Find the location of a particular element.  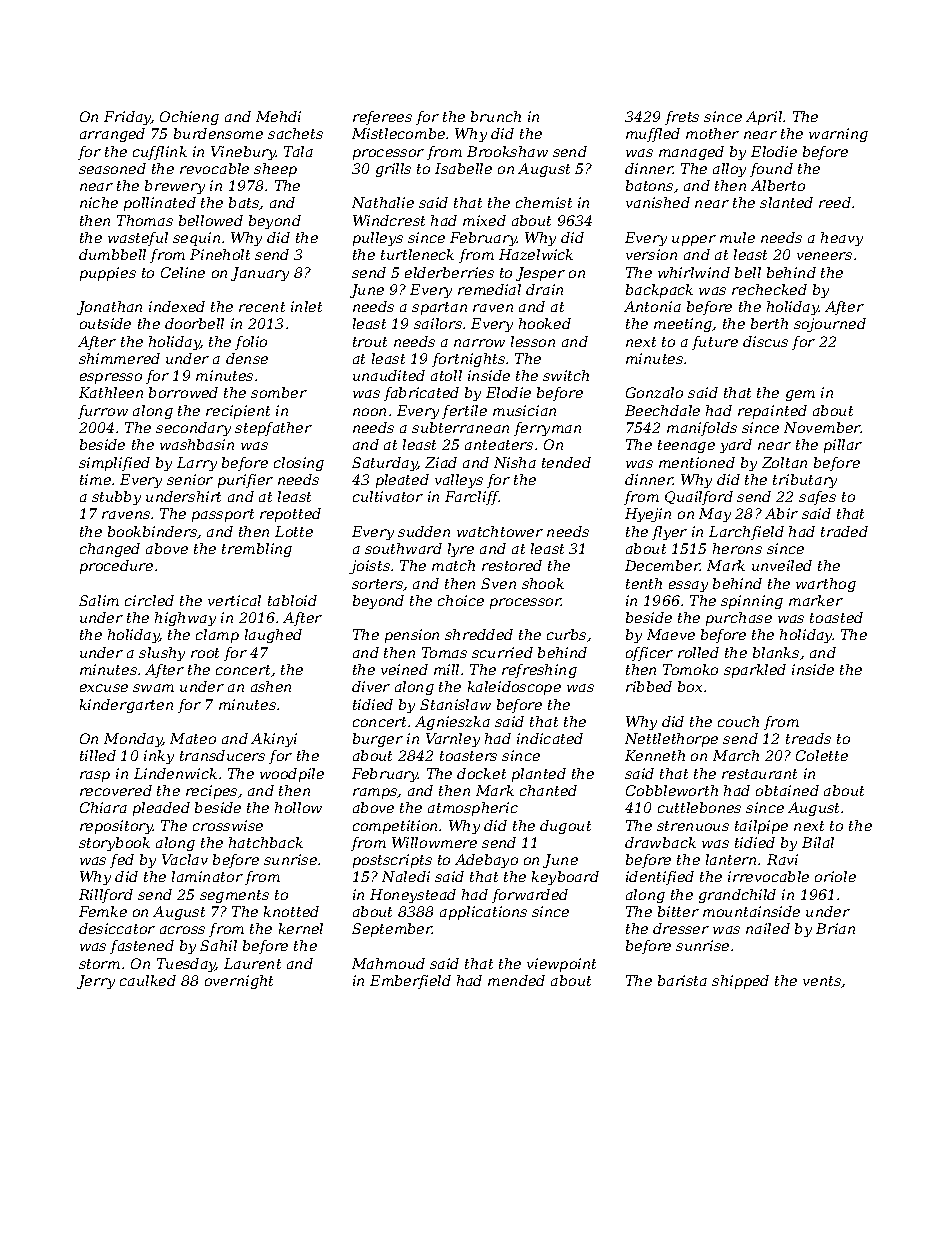

vanished is located at coordinates (658, 202).
